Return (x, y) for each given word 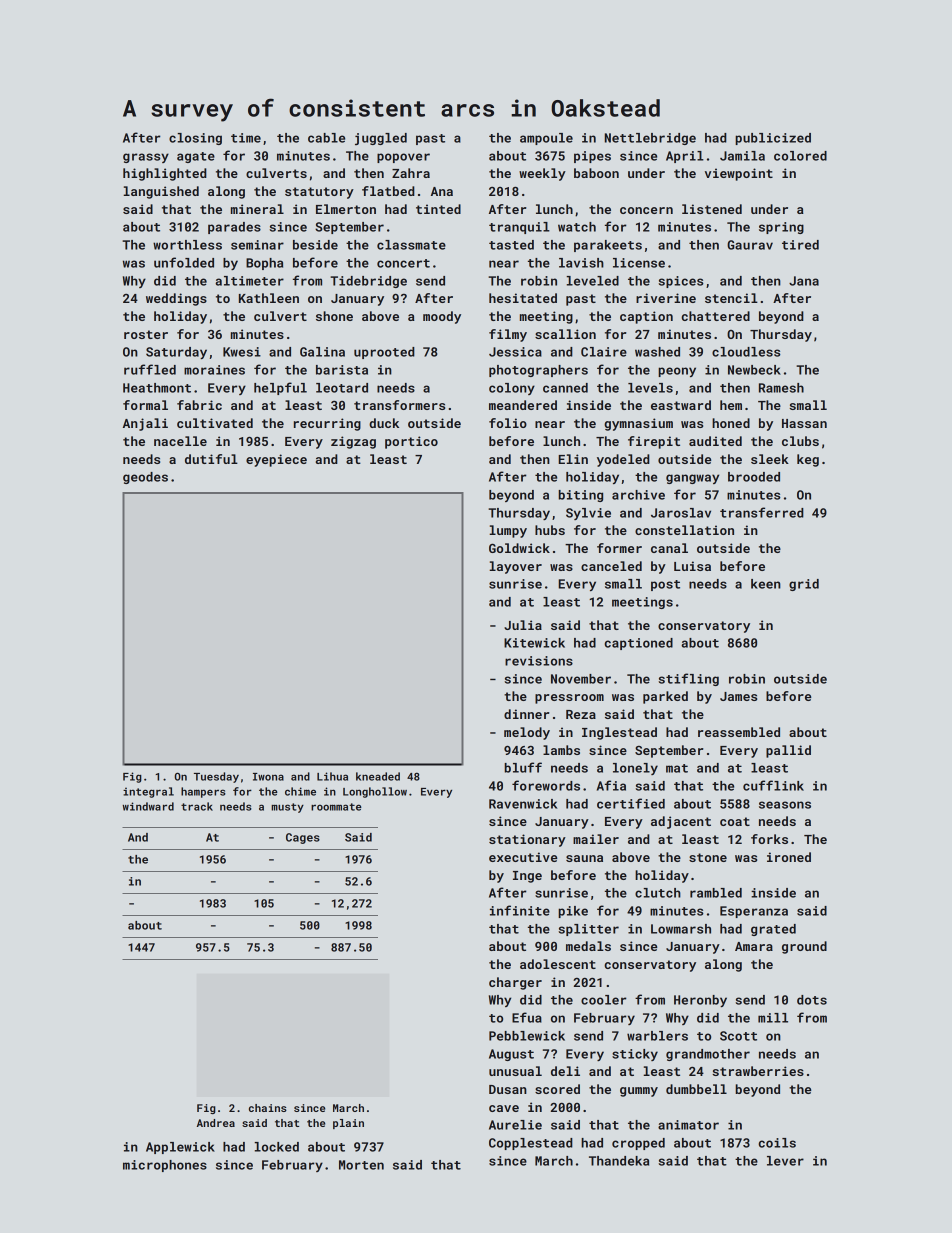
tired (800, 245)
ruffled (150, 369)
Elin (573, 459)
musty (287, 808)
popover (403, 158)
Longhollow (375, 792)
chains (268, 1108)
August (511, 1055)
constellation (684, 530)
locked (276, 1147)
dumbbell (696, 1089)
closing (195, 139)
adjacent (681, 822)
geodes (145, 478)
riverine (666, 298)
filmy (508, 335)
